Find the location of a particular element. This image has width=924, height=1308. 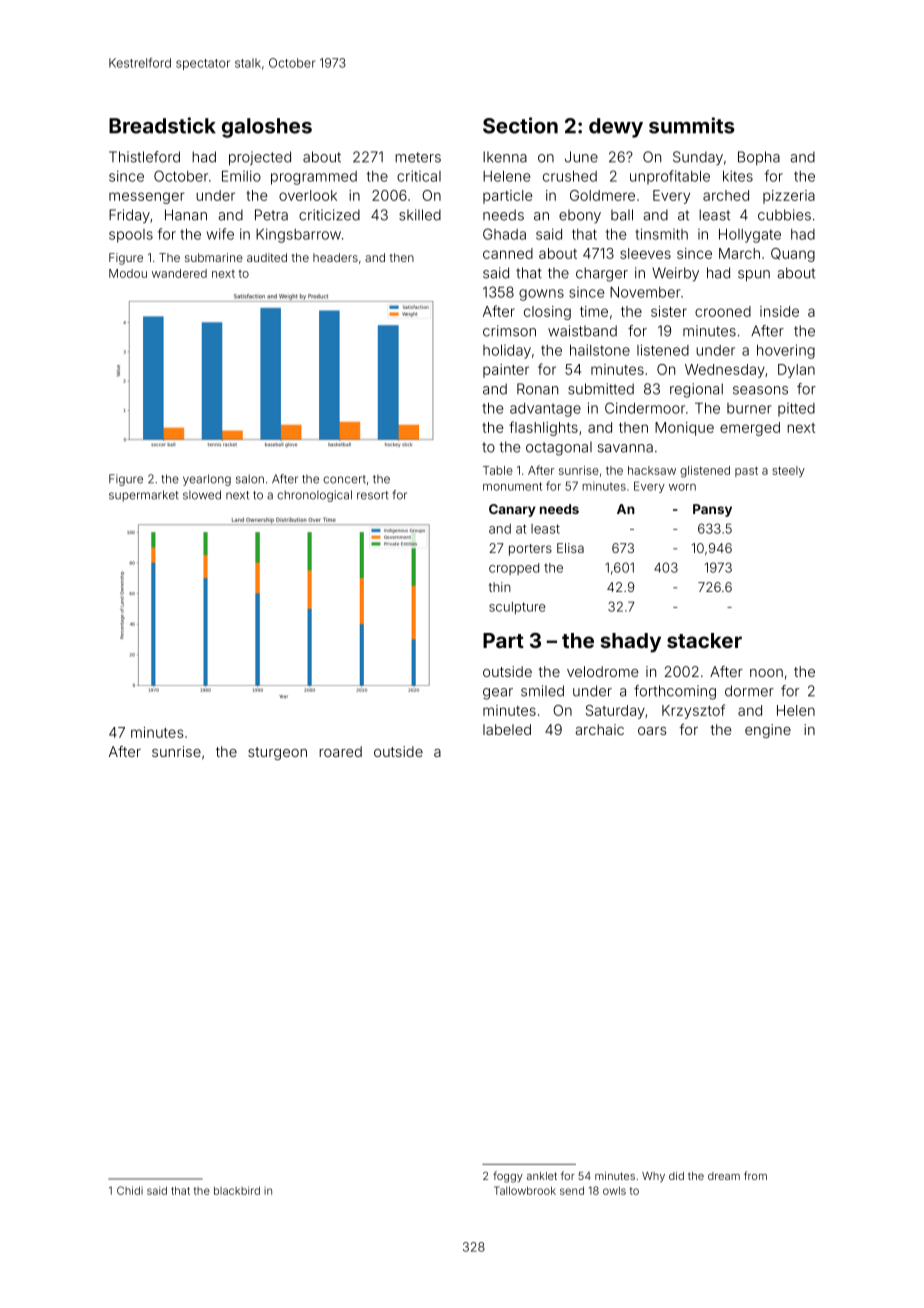

Ikenna is located at coordinates (505, 157).
